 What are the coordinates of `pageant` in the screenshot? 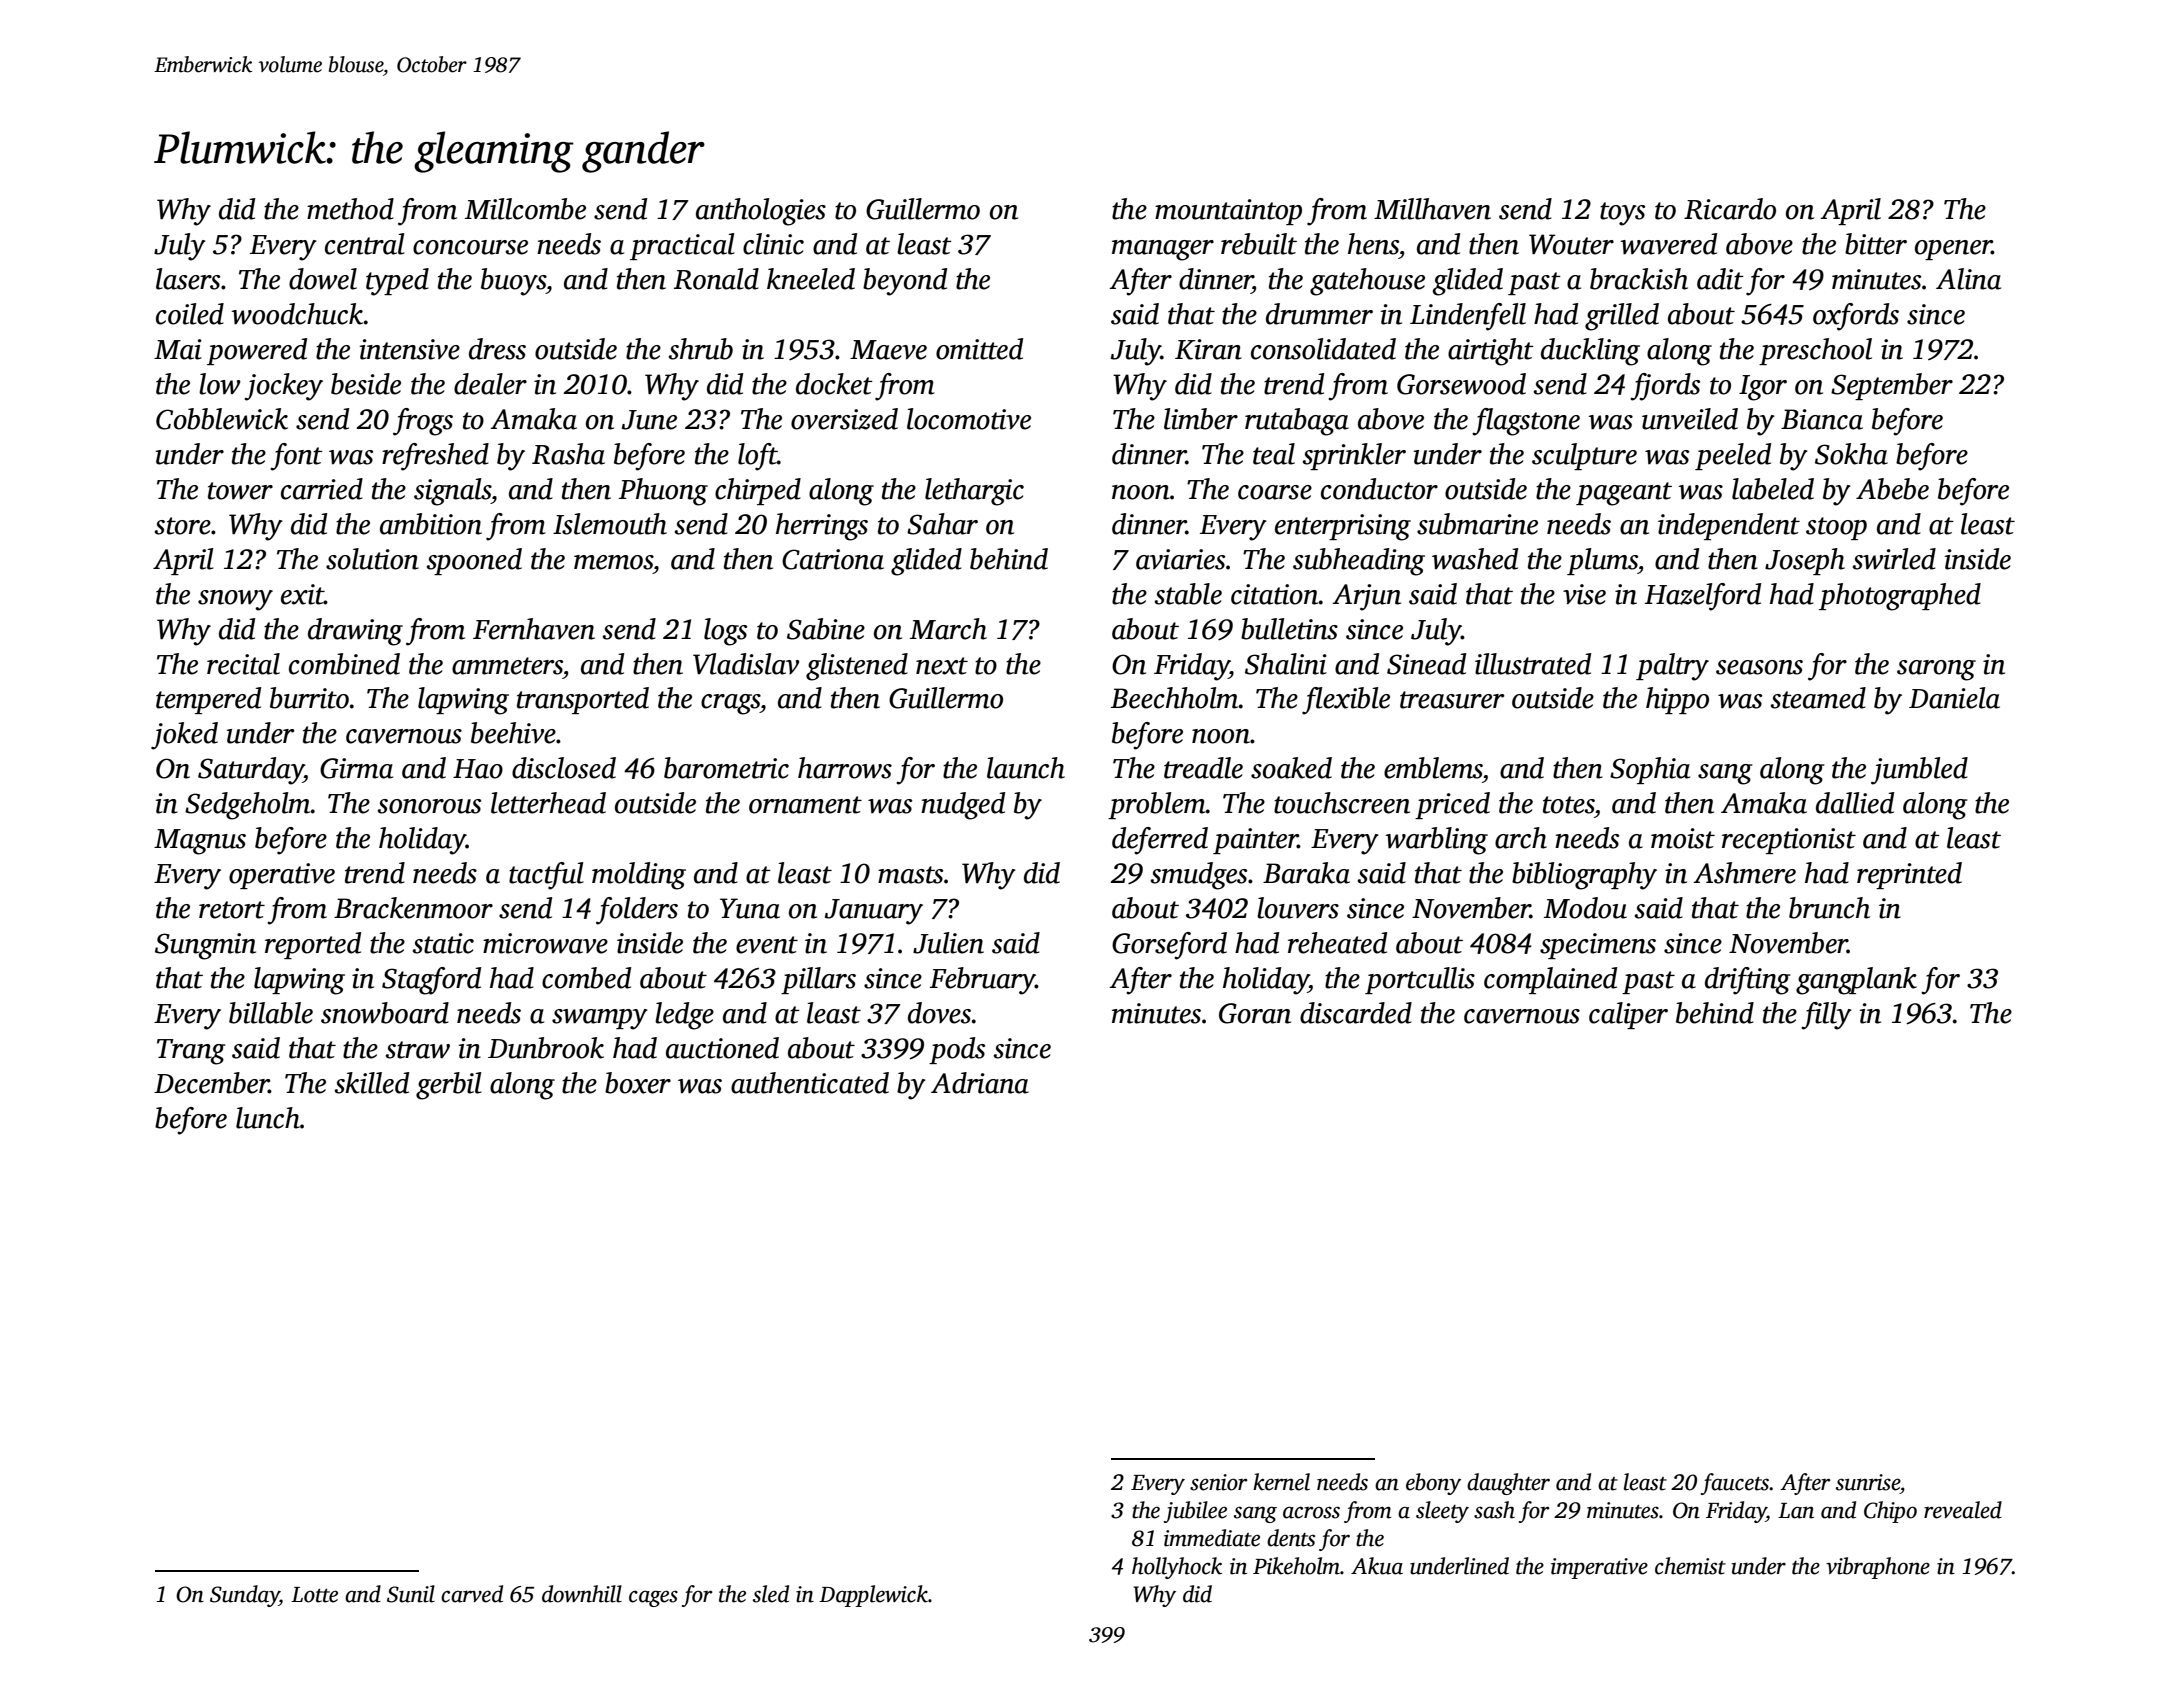 It's located at (1624, 494).
